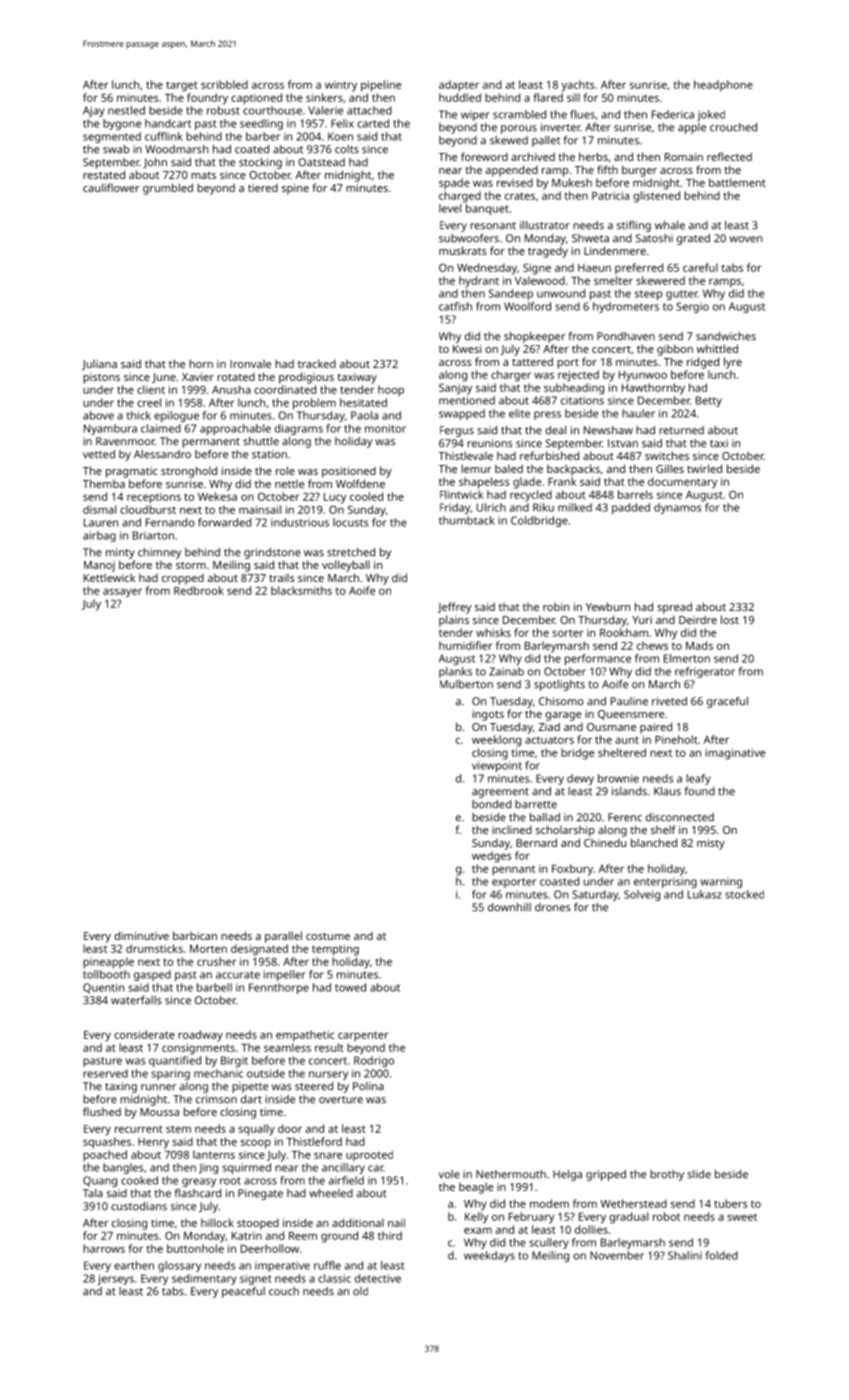  Describe the element at coordinates (141, 935) in the document. I see `diminutive` at that location.
